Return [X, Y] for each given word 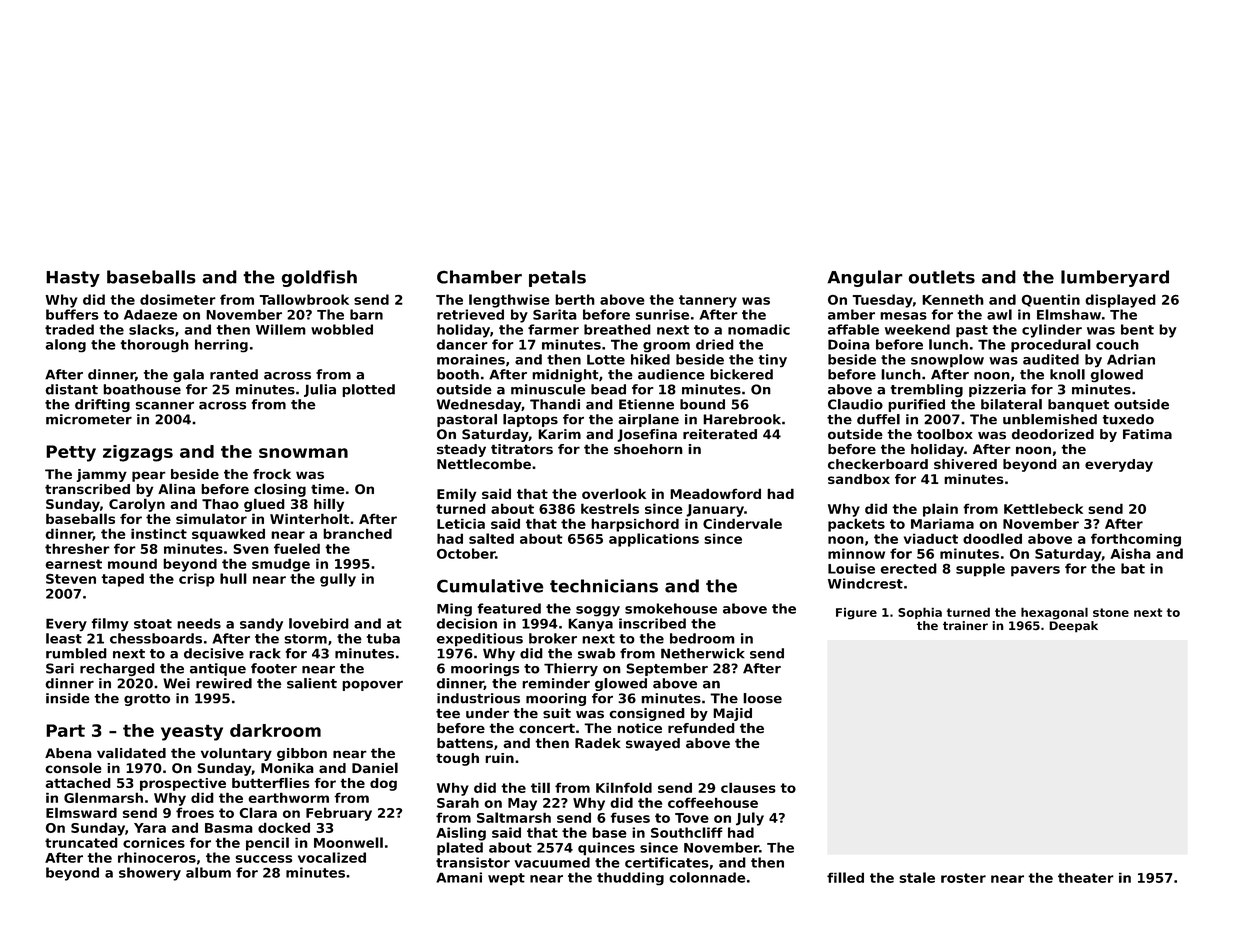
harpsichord [635, 525]
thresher [77, 548]
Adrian [1131, 359]
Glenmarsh [103, 797]
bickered [741, 374]
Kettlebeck [1043, 508]
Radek [598, 743]
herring [221, 345]
